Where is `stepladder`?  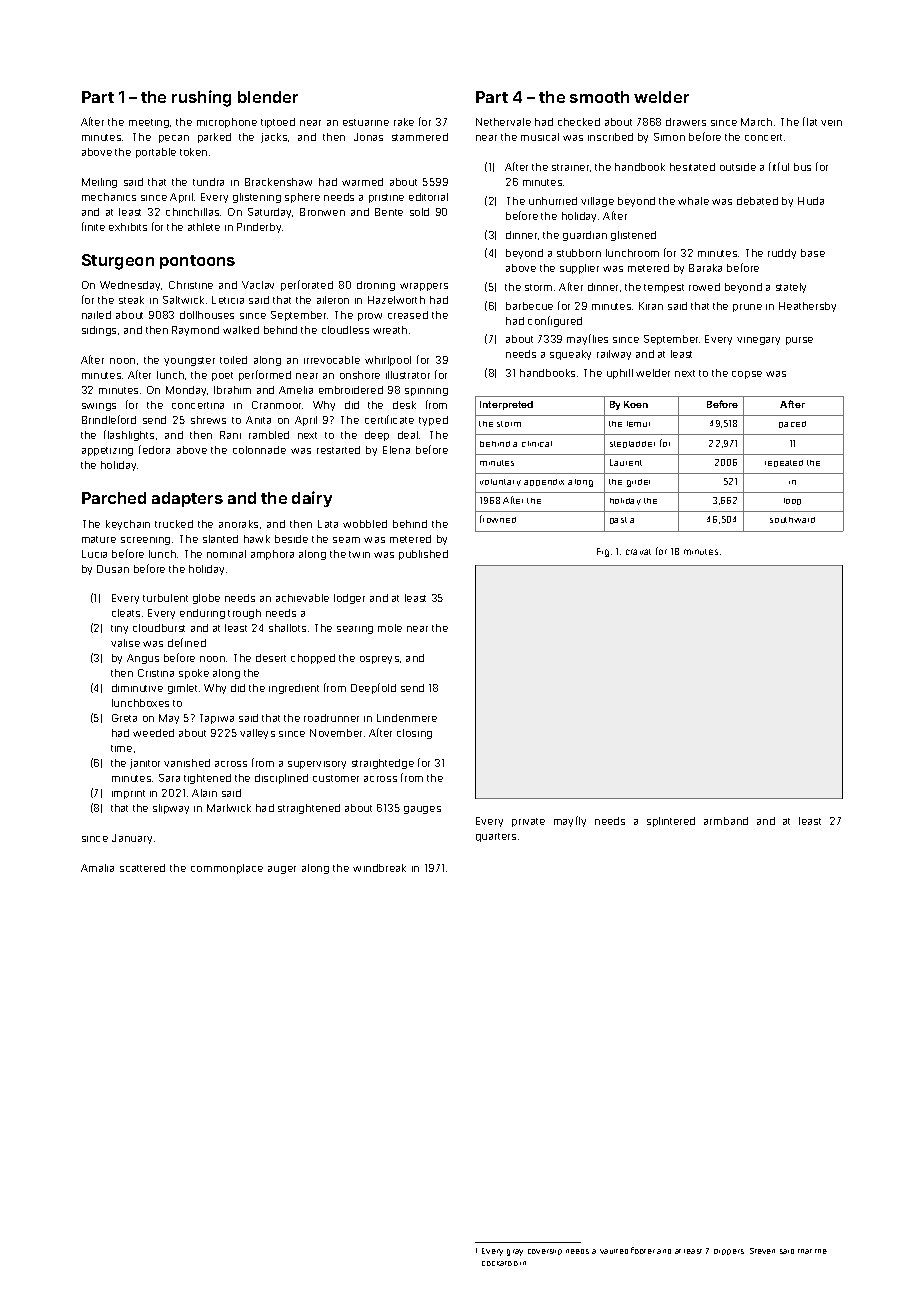
stepladder is located at coordinates (632, 444).
